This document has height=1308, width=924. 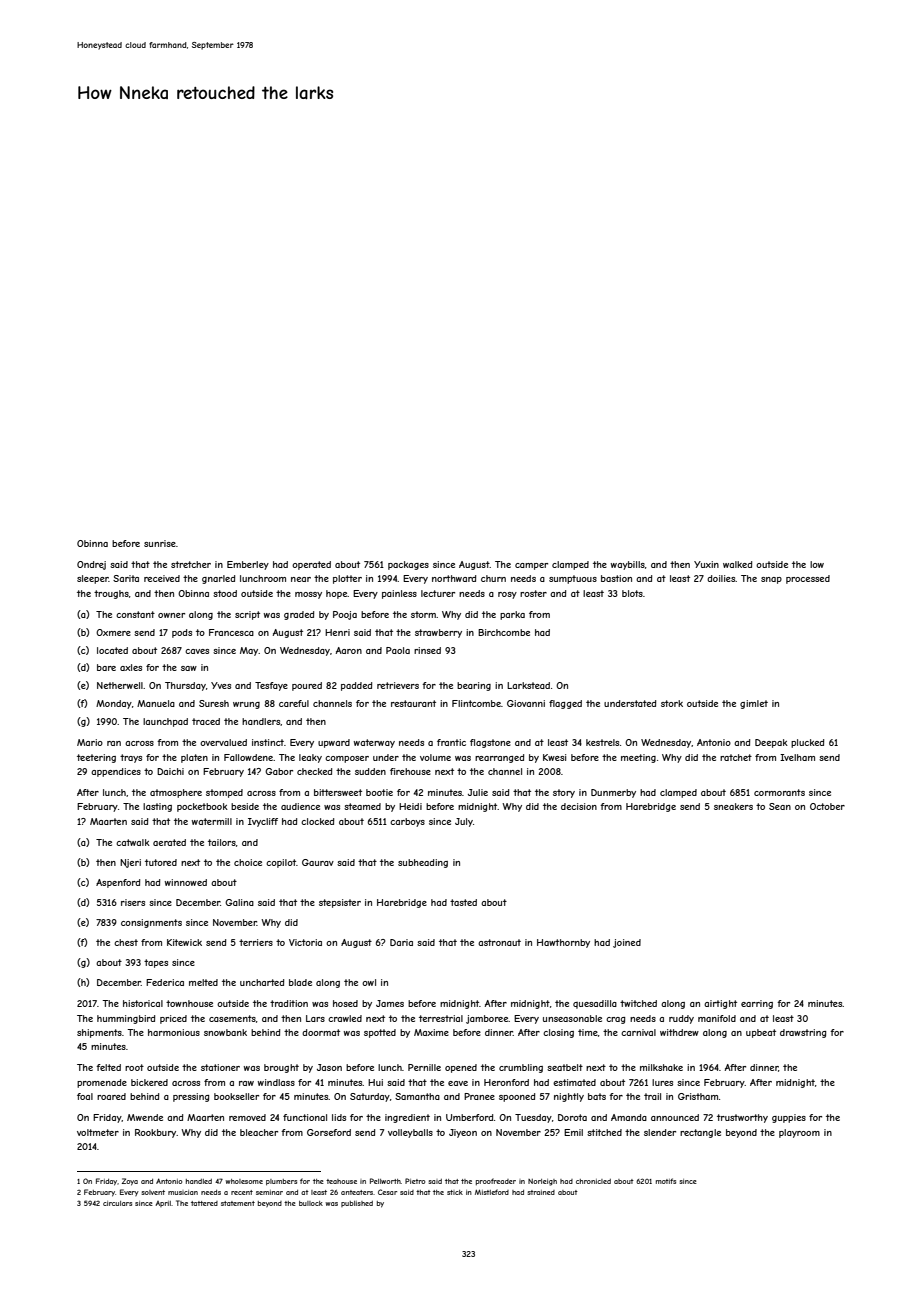 I want to click on Emberley, so click(x=248, y=565).
